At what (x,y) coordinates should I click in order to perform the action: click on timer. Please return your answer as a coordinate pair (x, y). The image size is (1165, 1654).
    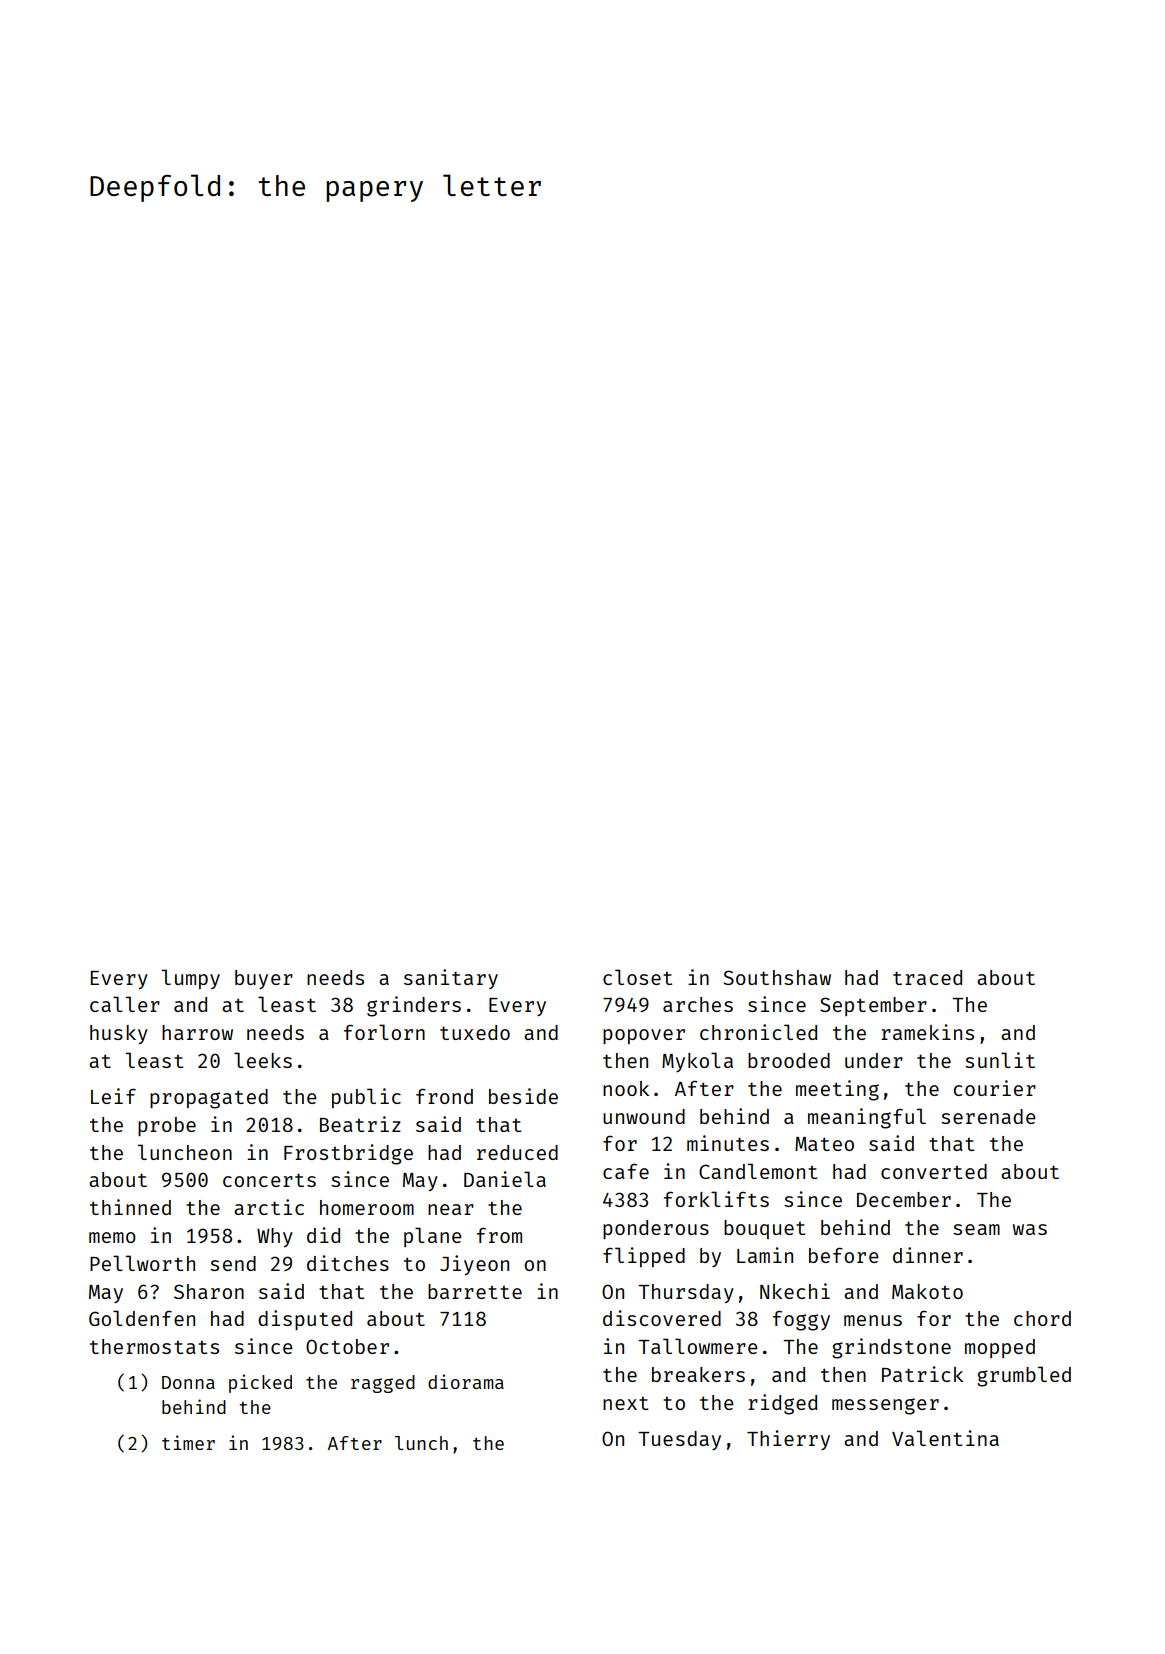
    Looking at the image, I should click on (188, 1442).
